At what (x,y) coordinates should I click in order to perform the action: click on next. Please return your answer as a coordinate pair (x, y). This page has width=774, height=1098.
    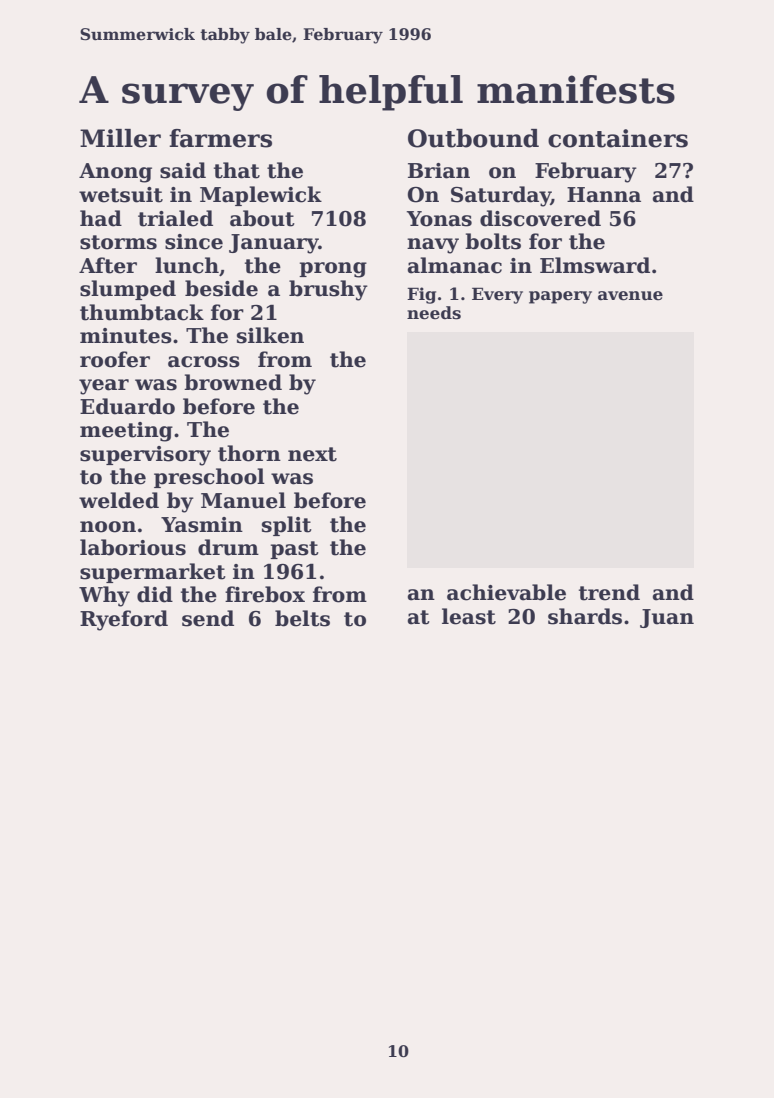
    Looking at the image, I should click on (312, 454).
